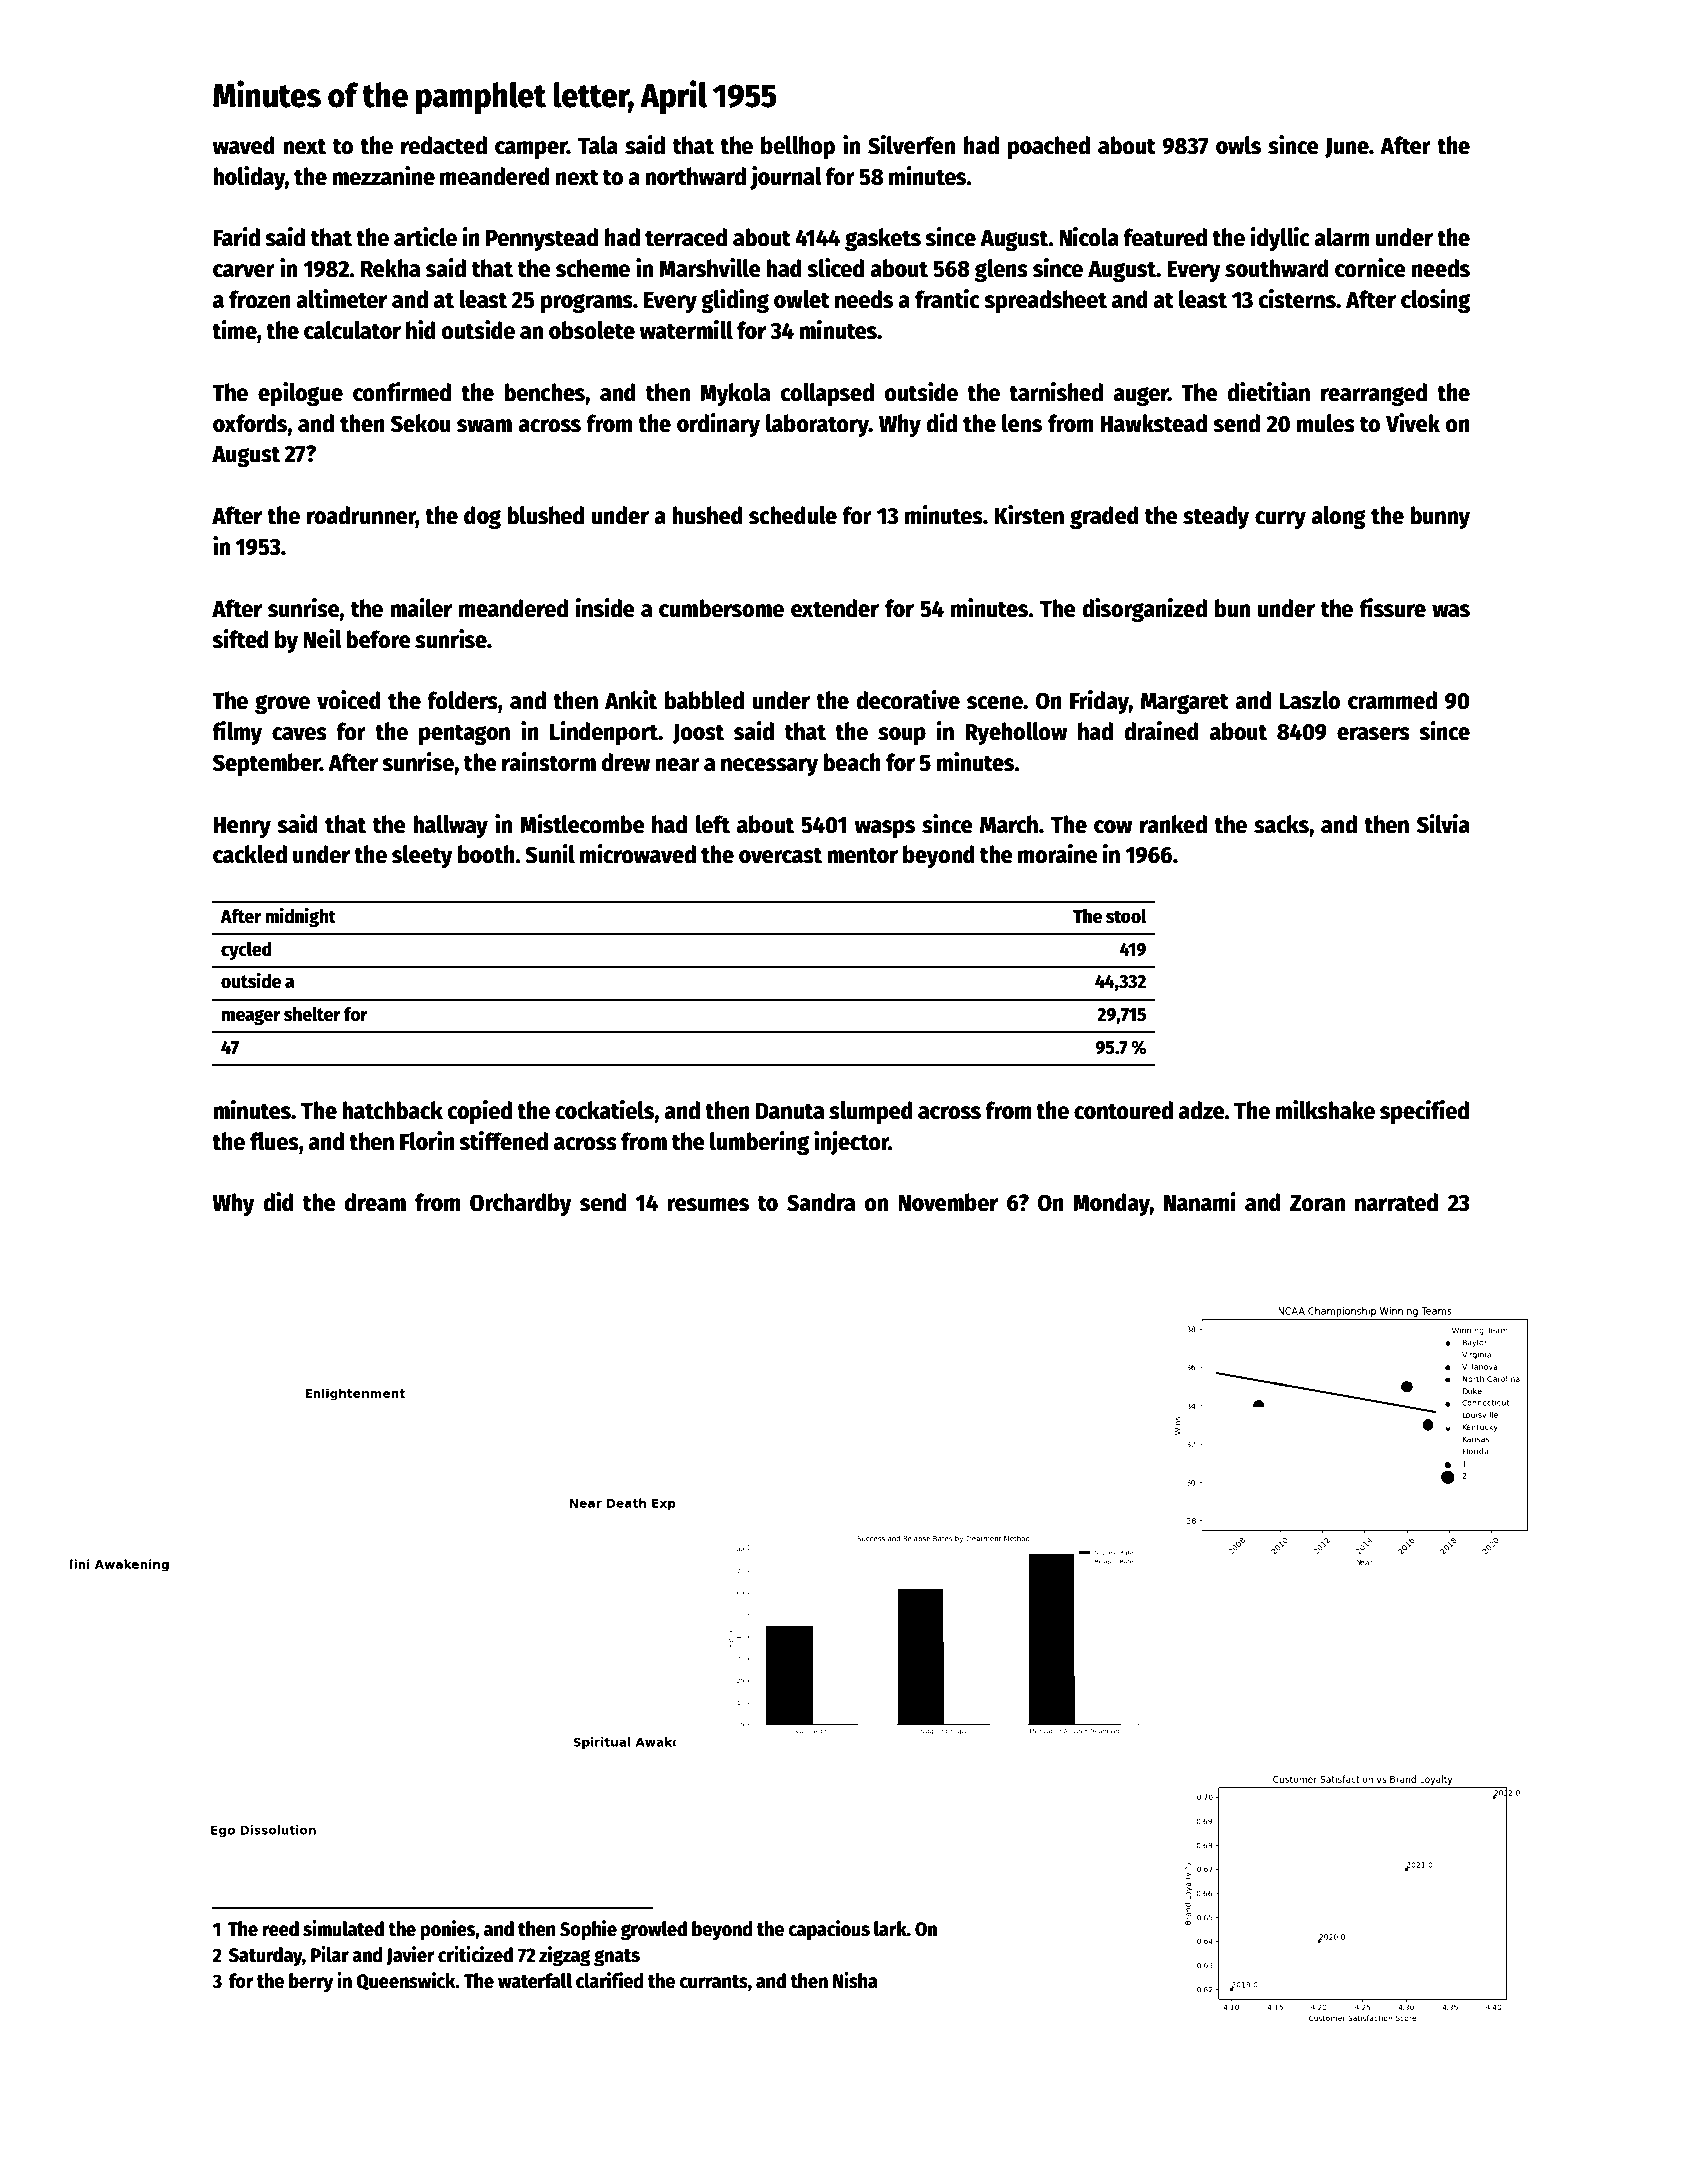  Describe the element at coordinates (1216, 517) in the image. I see `steady` at that location.
